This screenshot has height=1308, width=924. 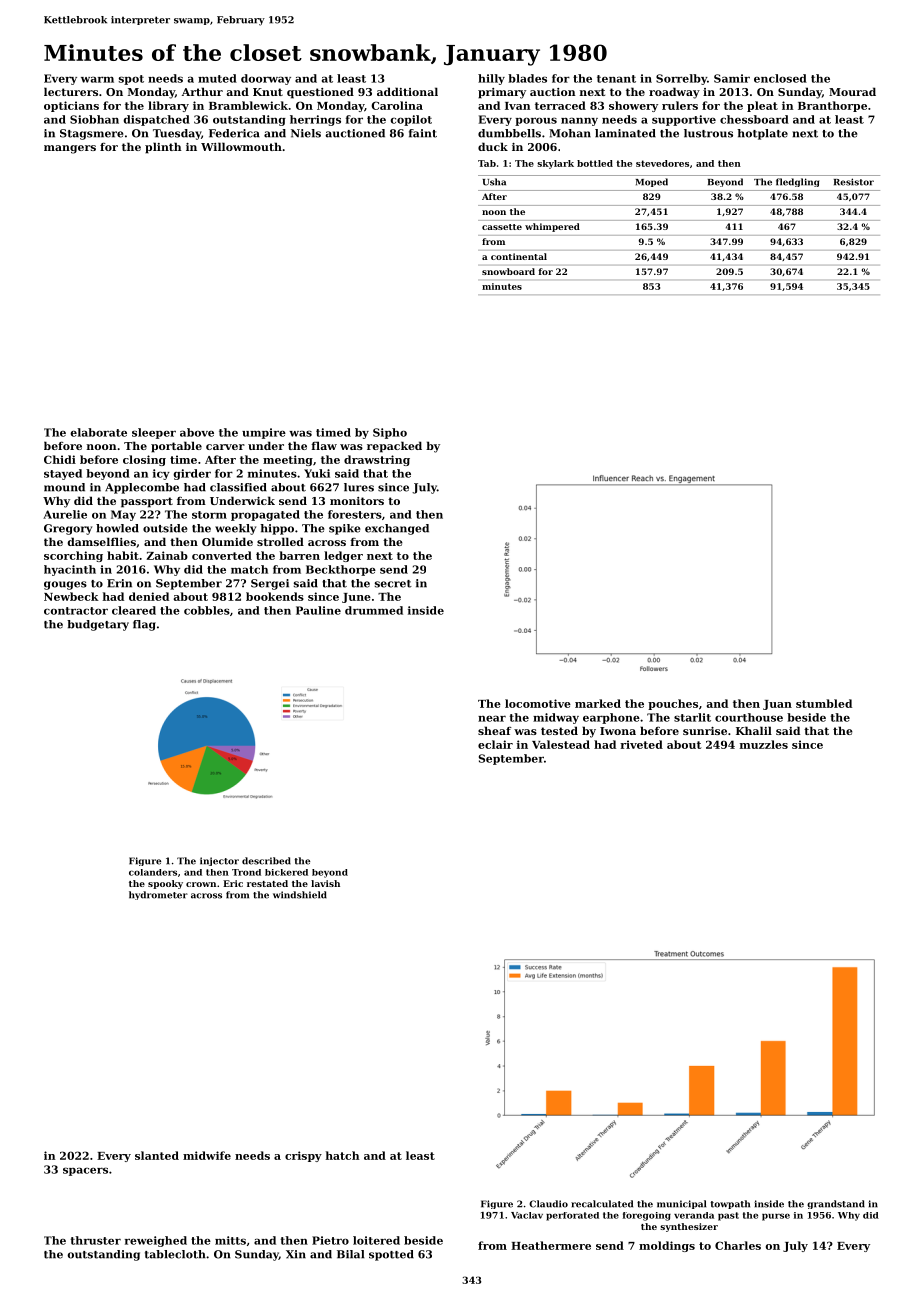 What do you see at coordinates (527, 78) in the screenshot?
I see `blades` at bounding box center [527, 78].
